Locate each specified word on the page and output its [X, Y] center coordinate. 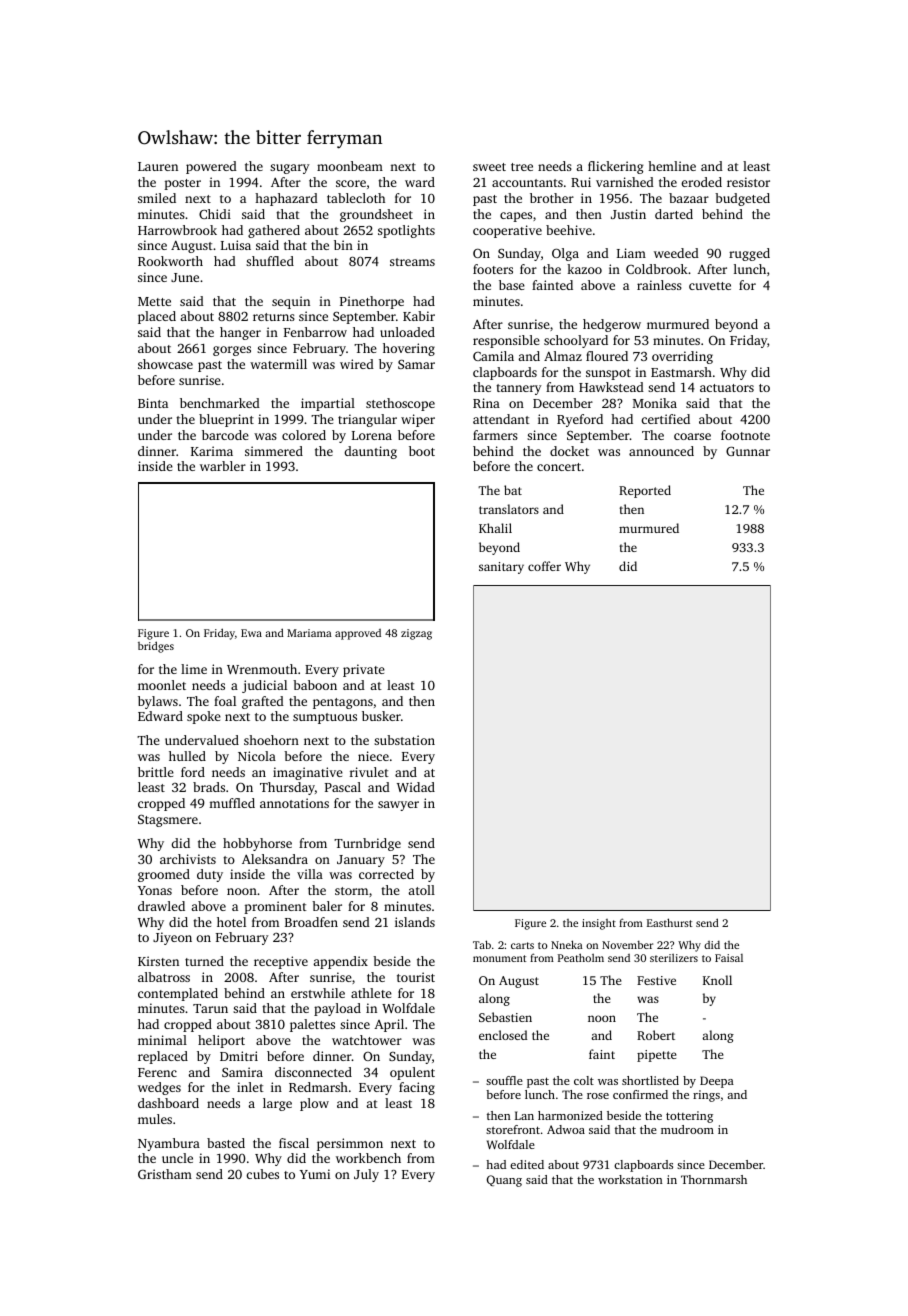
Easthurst [669, 922]
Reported [645, 491]
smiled [157, 198]
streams [412, 262]
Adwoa [566, 1129]
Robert [656, 1035]
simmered [274, 451]
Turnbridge [367, 844]
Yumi [315, 1174]
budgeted [742, 199]
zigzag [416, 634]
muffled [232, 803]
